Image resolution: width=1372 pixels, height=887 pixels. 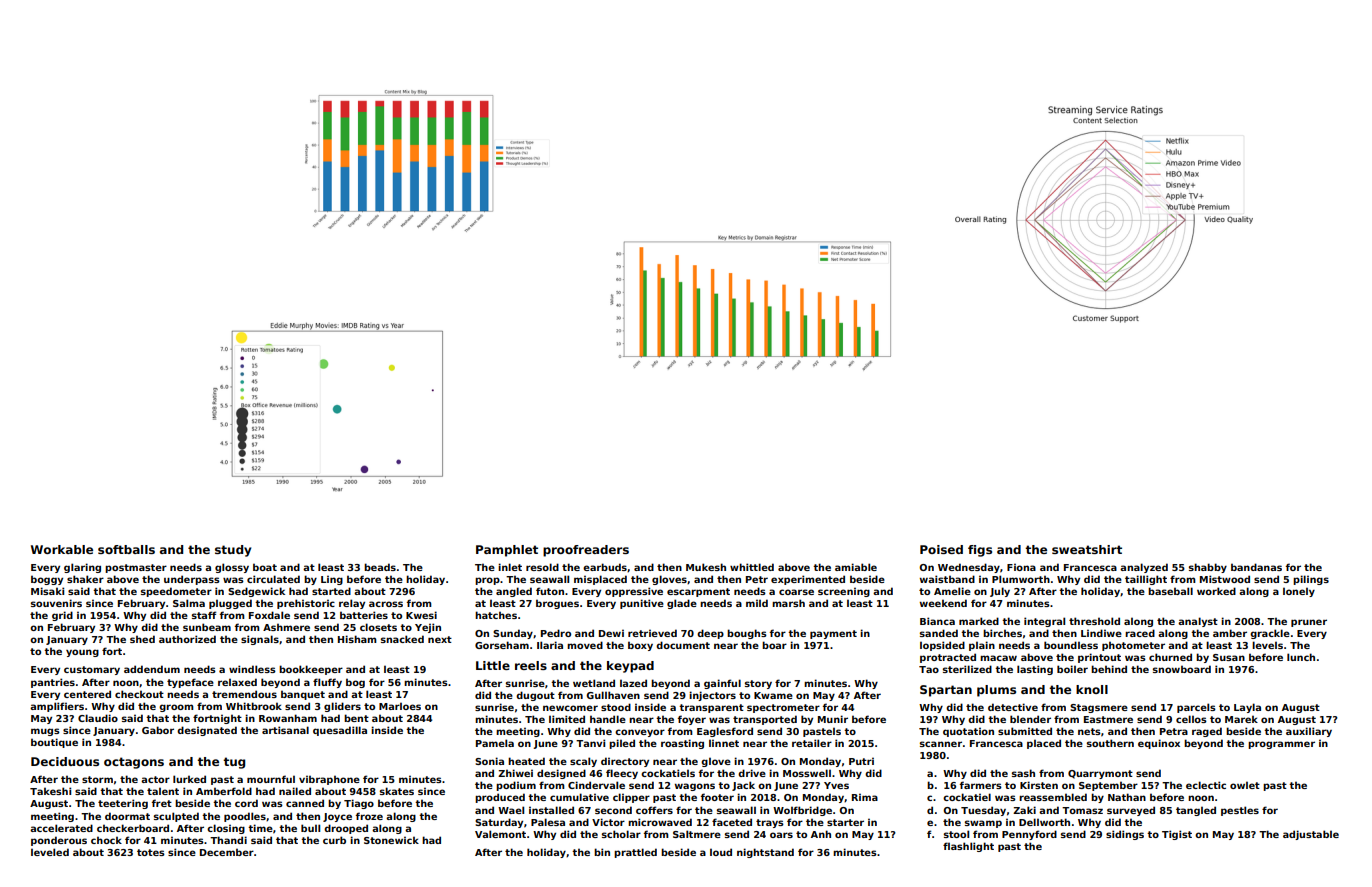 I want to click on punitive, so click(x=642, y=604).
